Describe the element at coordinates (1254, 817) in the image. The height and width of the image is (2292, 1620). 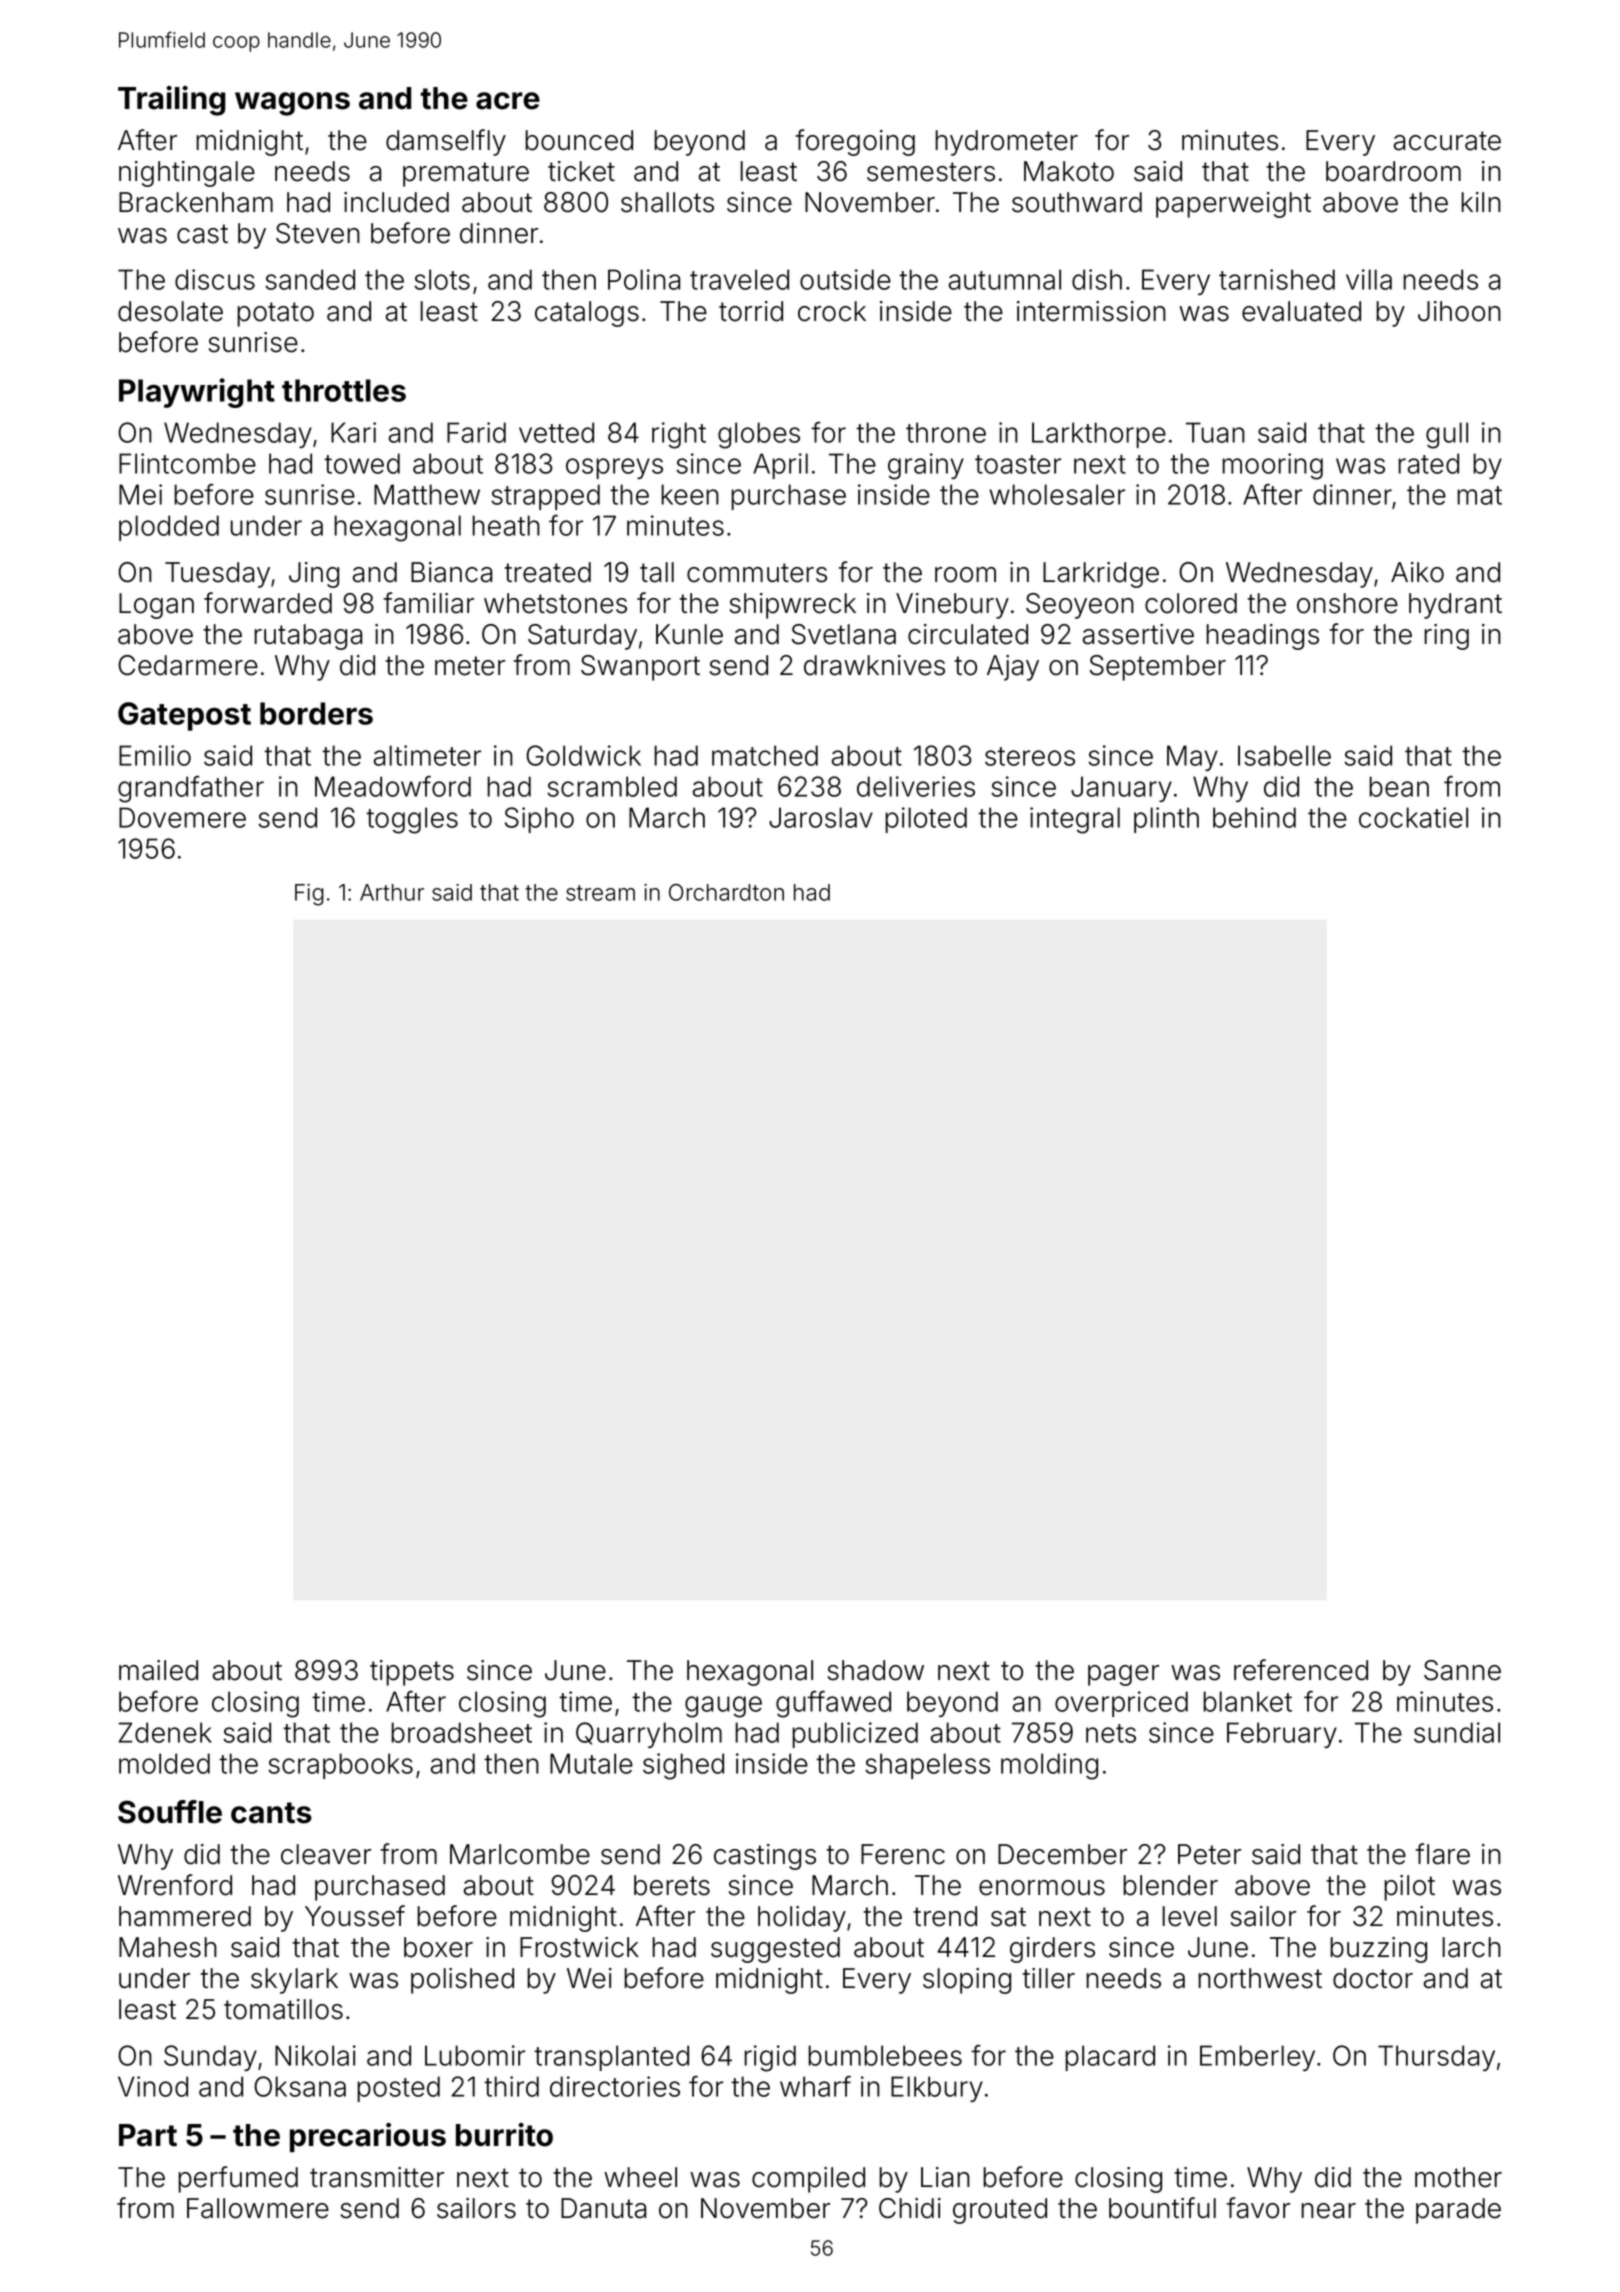
I see `behind` at that location.
